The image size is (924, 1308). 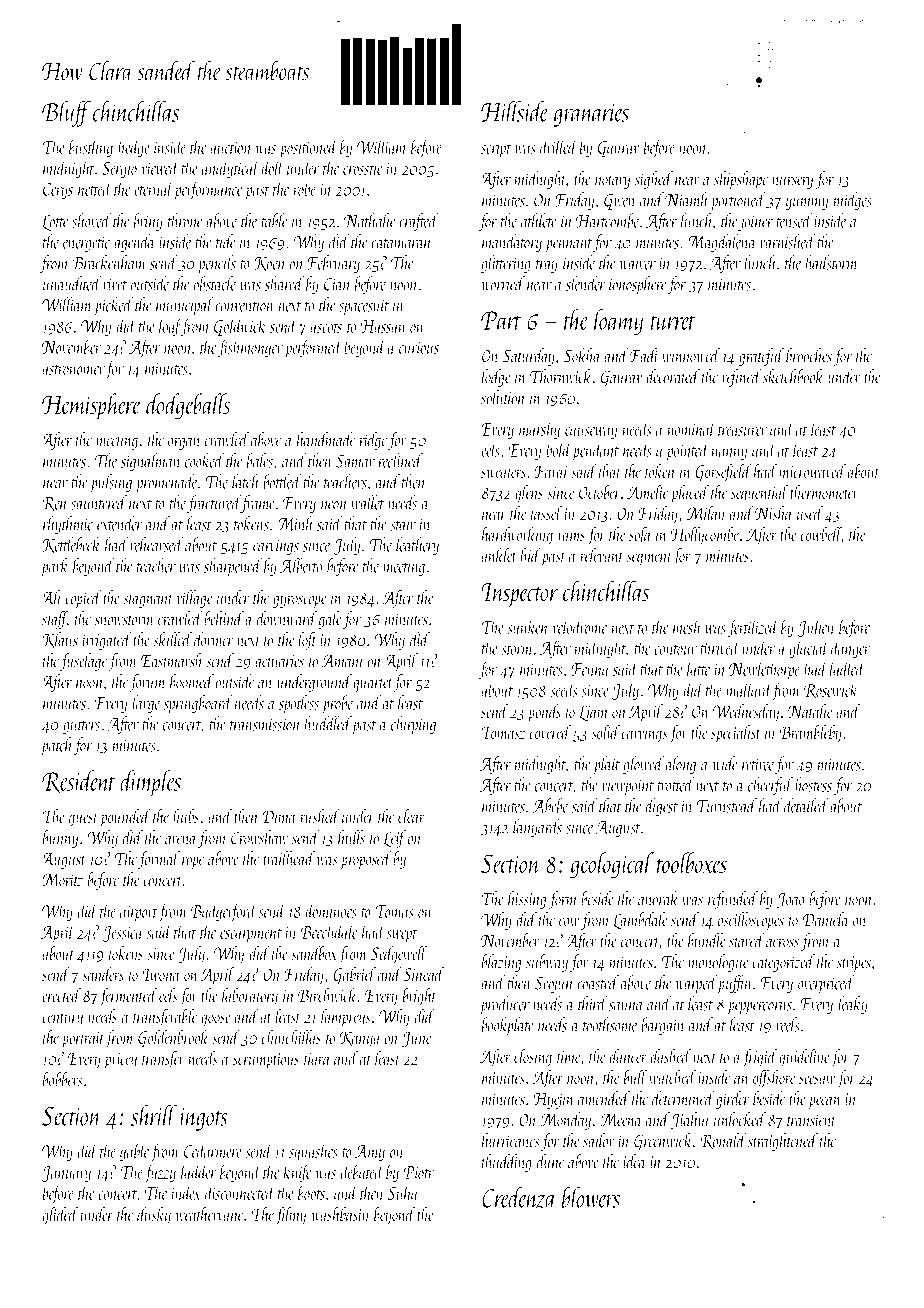 What do you see at coordinates (154, 1115) in the image?
I see `shrill` at bounding box center [154, 1115].
